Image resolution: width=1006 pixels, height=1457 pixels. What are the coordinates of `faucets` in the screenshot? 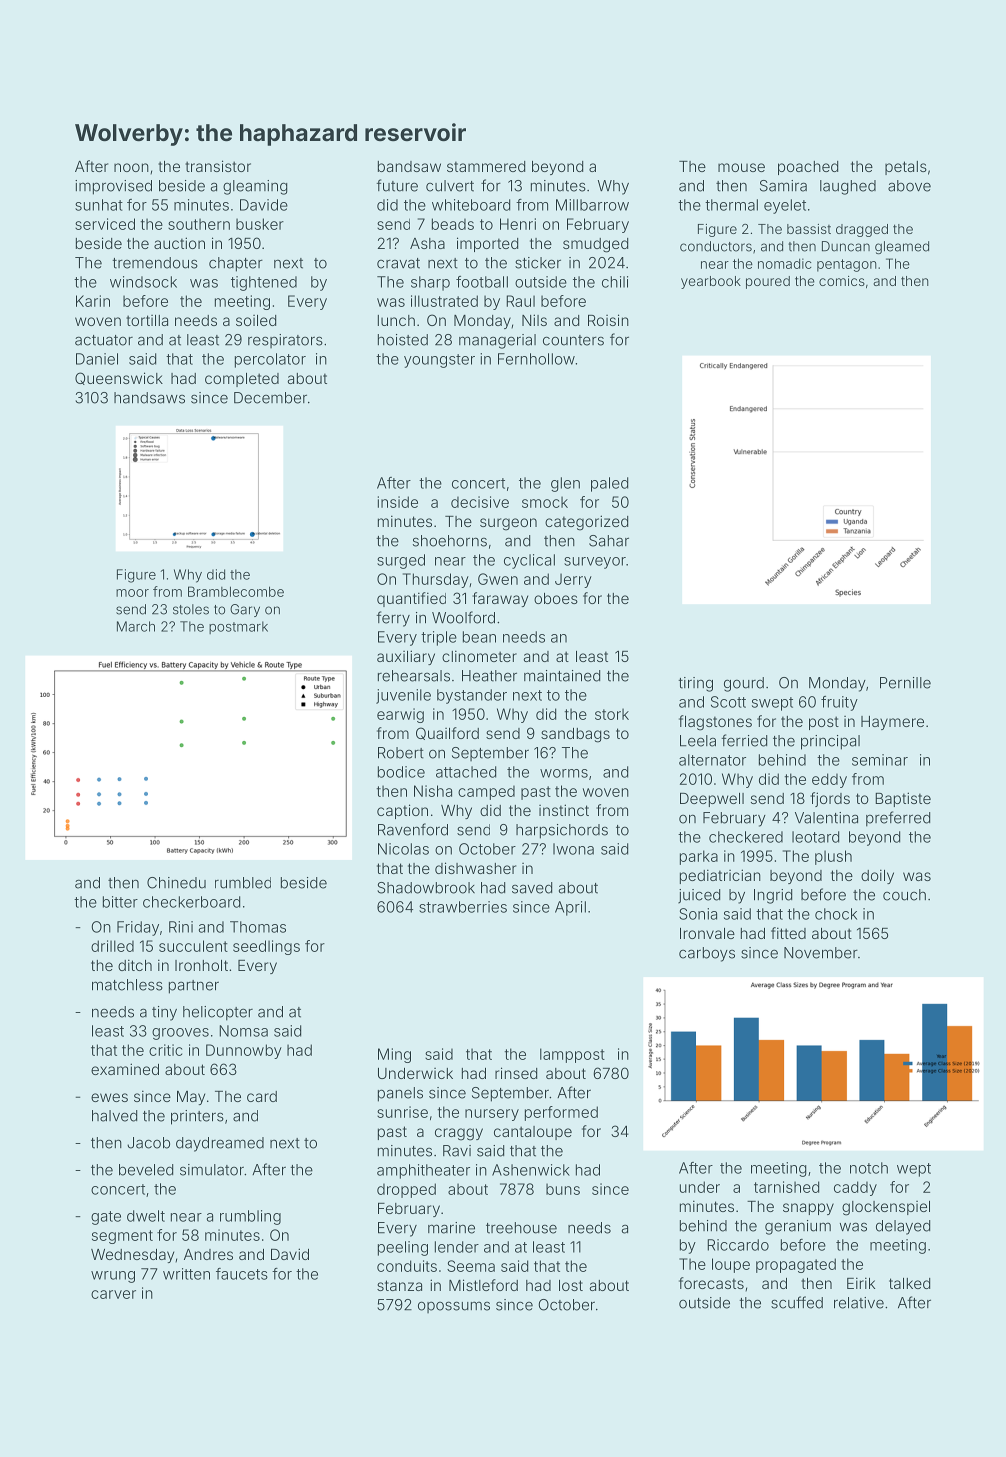 It's located at (242, 1274).
